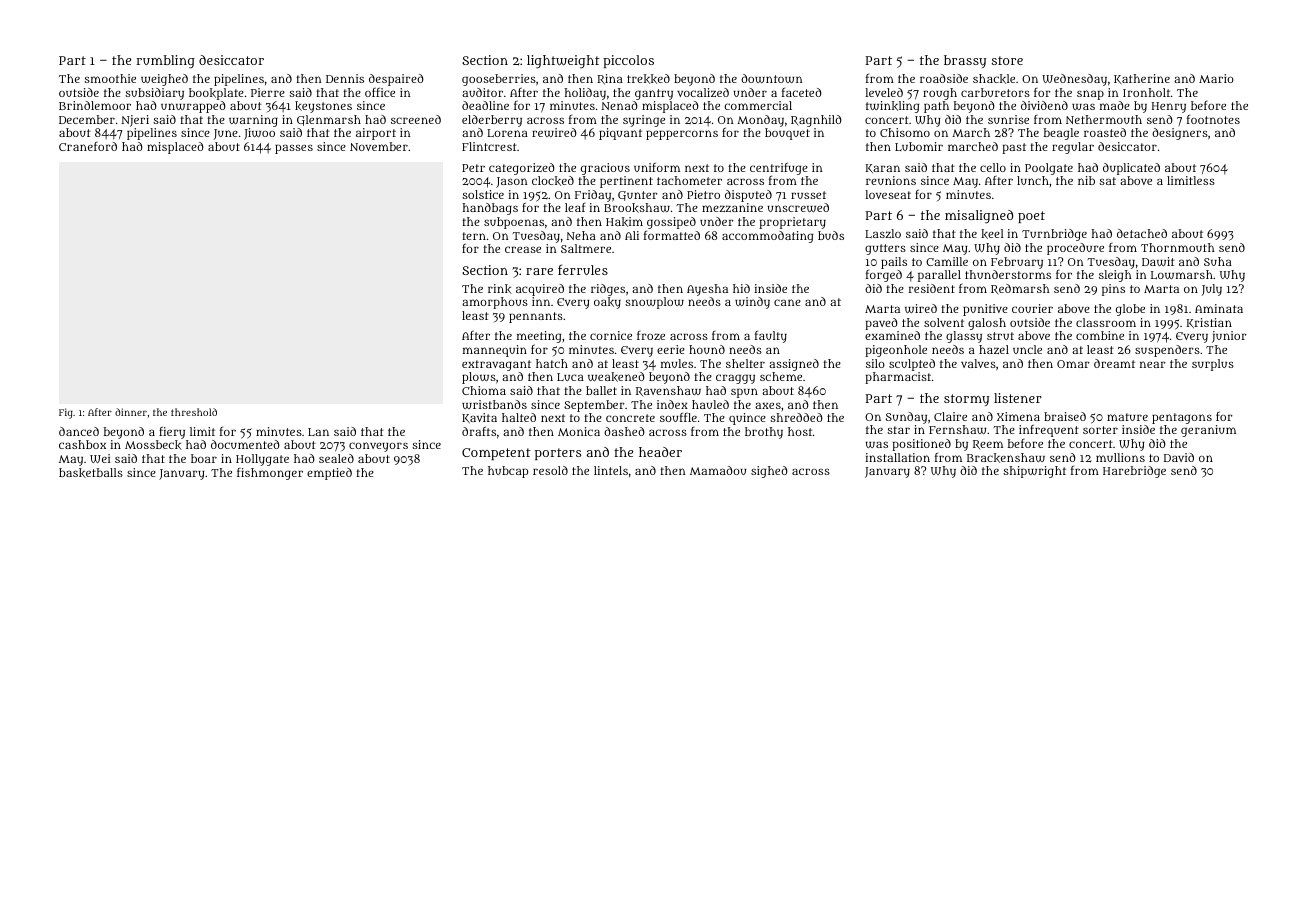  I want to click on downtown, so click(771, 78).
